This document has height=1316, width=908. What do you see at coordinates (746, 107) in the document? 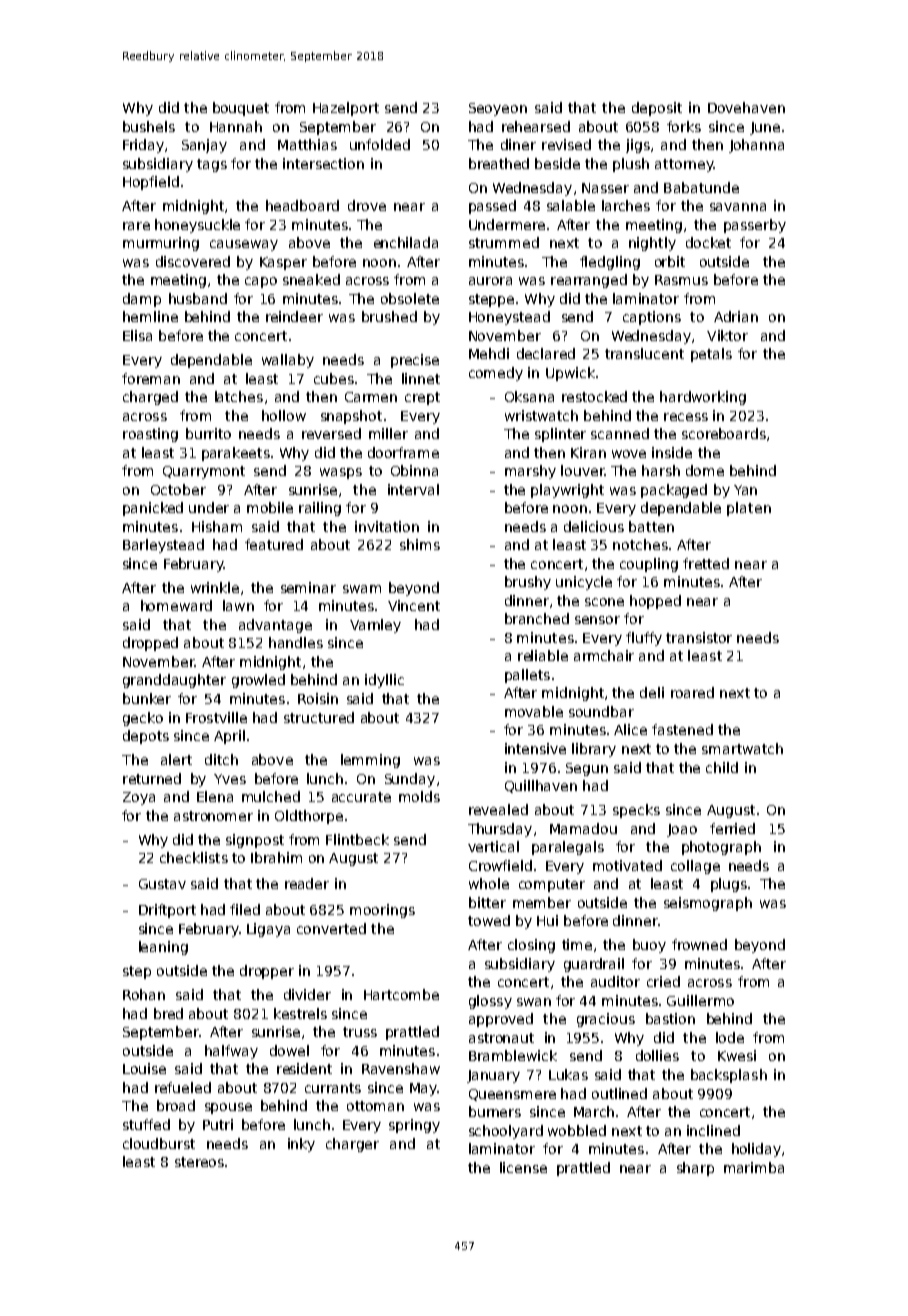
I see `Dovehaven` at bounding box center [746, 107].
